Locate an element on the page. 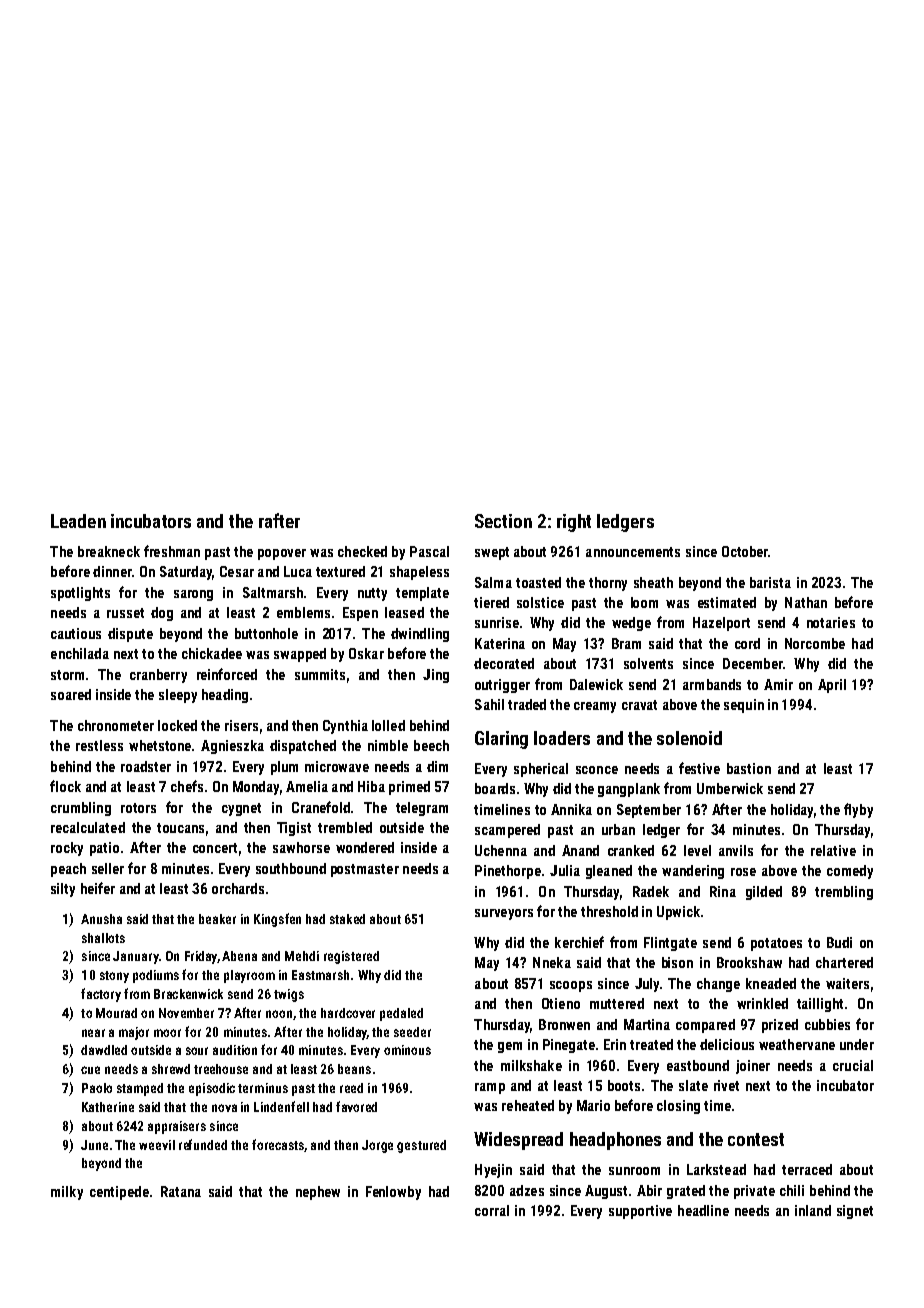  gestured is located at coordinates (421, 1146).
